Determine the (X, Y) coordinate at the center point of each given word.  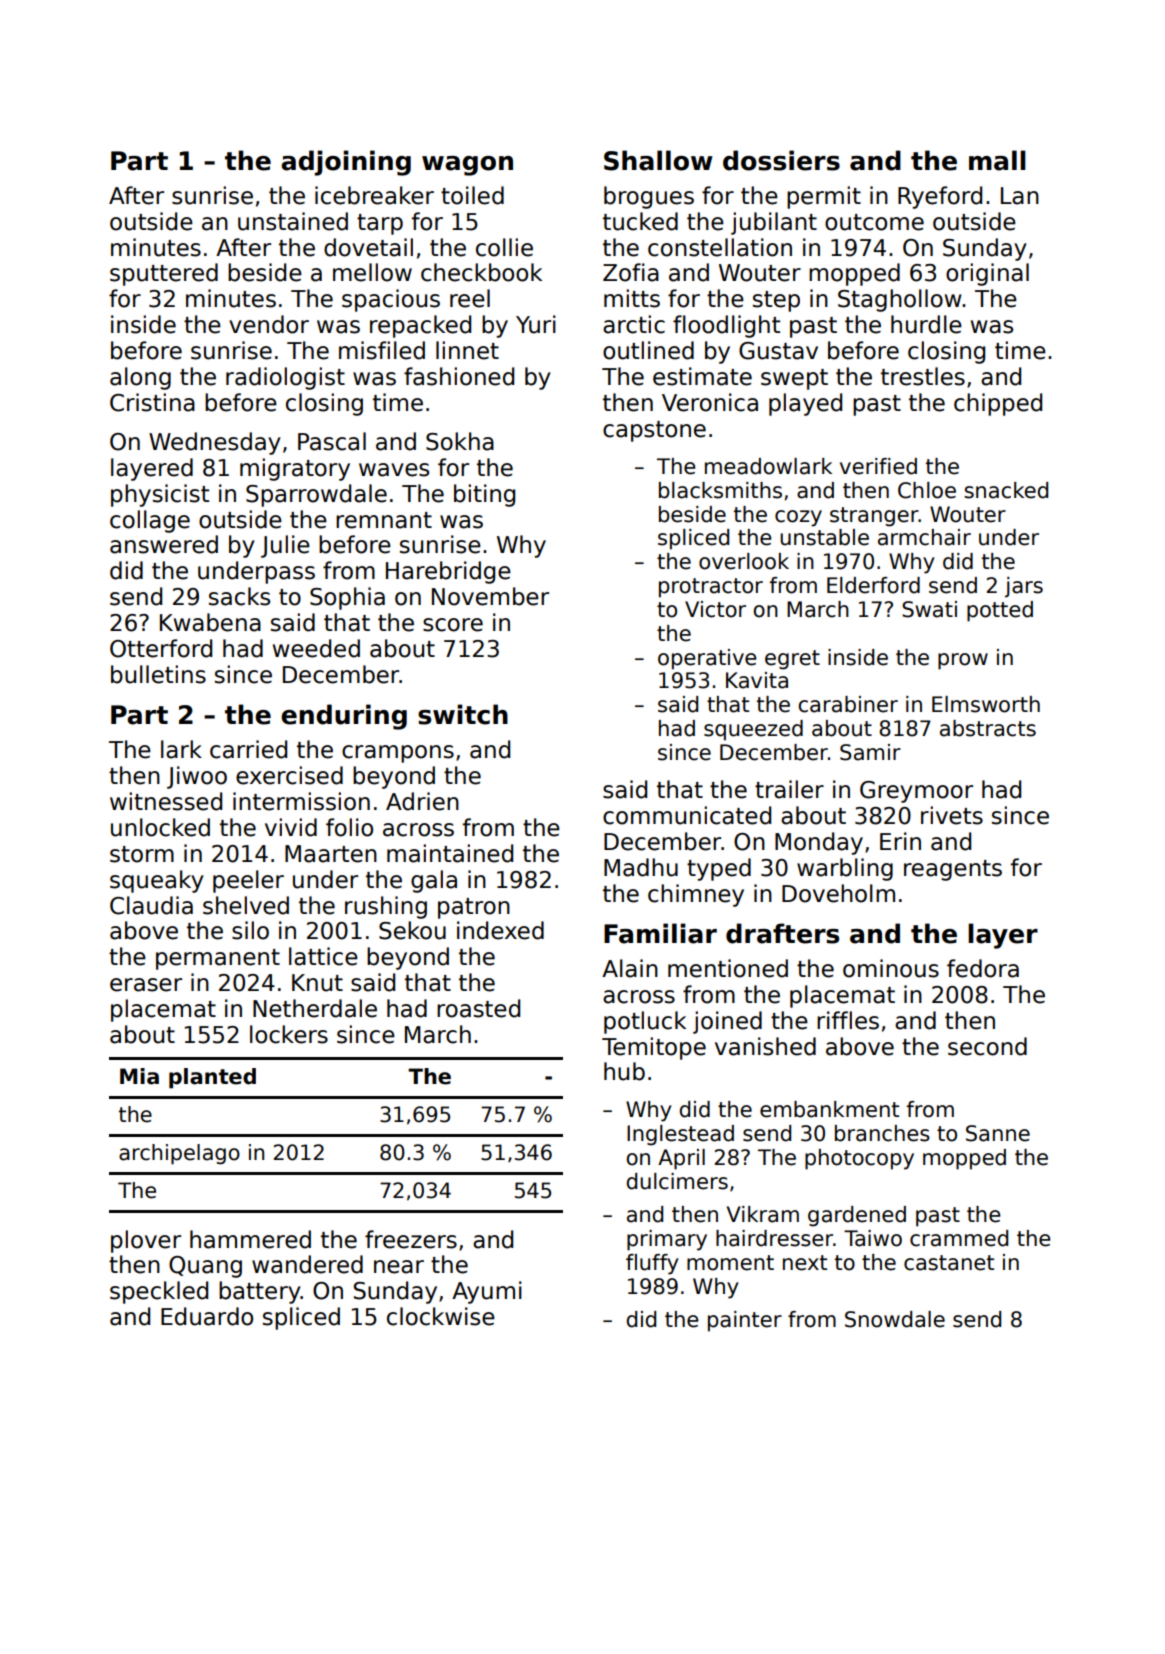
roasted (478, 1008)
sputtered (164, 274)
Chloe (927, 490)
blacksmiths (720, 490)
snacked (1006, 490)
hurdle (926, 324)
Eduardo (207, 1316)
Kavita (757, 680)
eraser (146, 985)
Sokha (460, 441)
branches (882, 1133)
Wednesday (215, 443)
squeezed (753, 730)
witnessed (166, 801)
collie (504, 247)
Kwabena (210, 622)
